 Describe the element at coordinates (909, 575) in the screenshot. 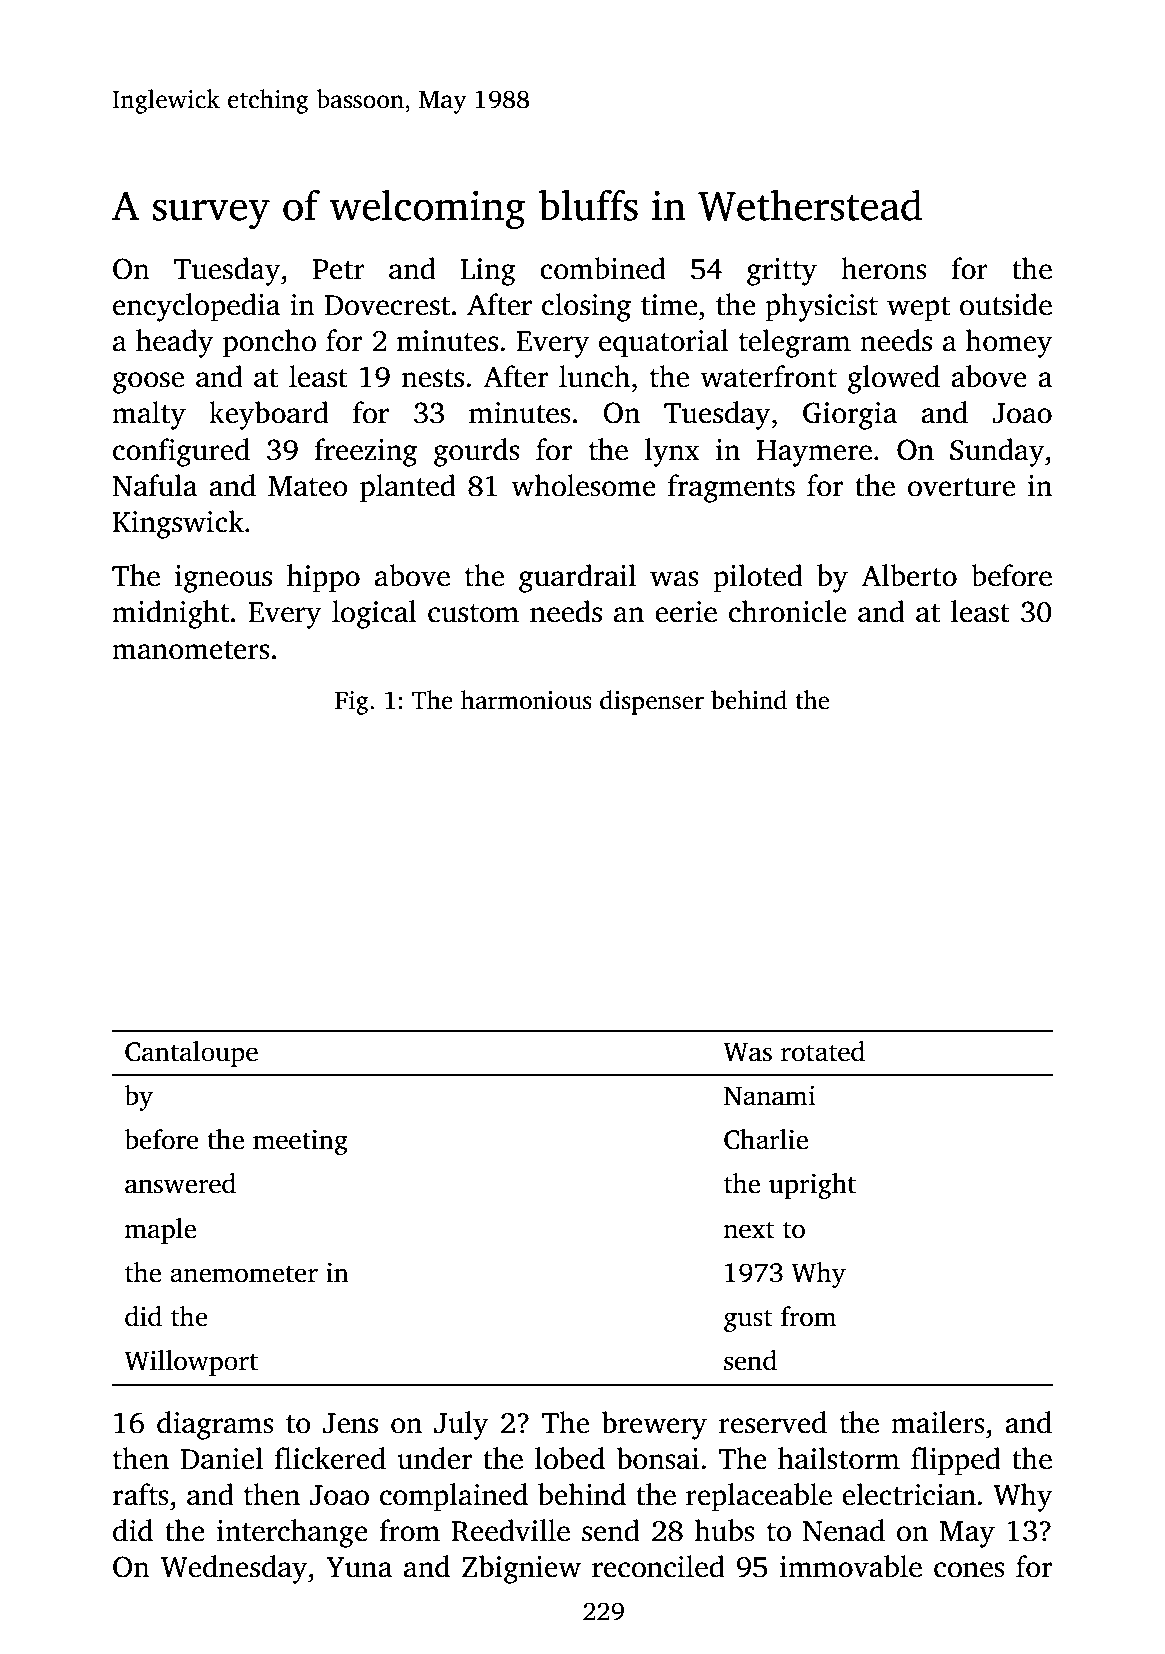

I see `Alberto` at that location.
